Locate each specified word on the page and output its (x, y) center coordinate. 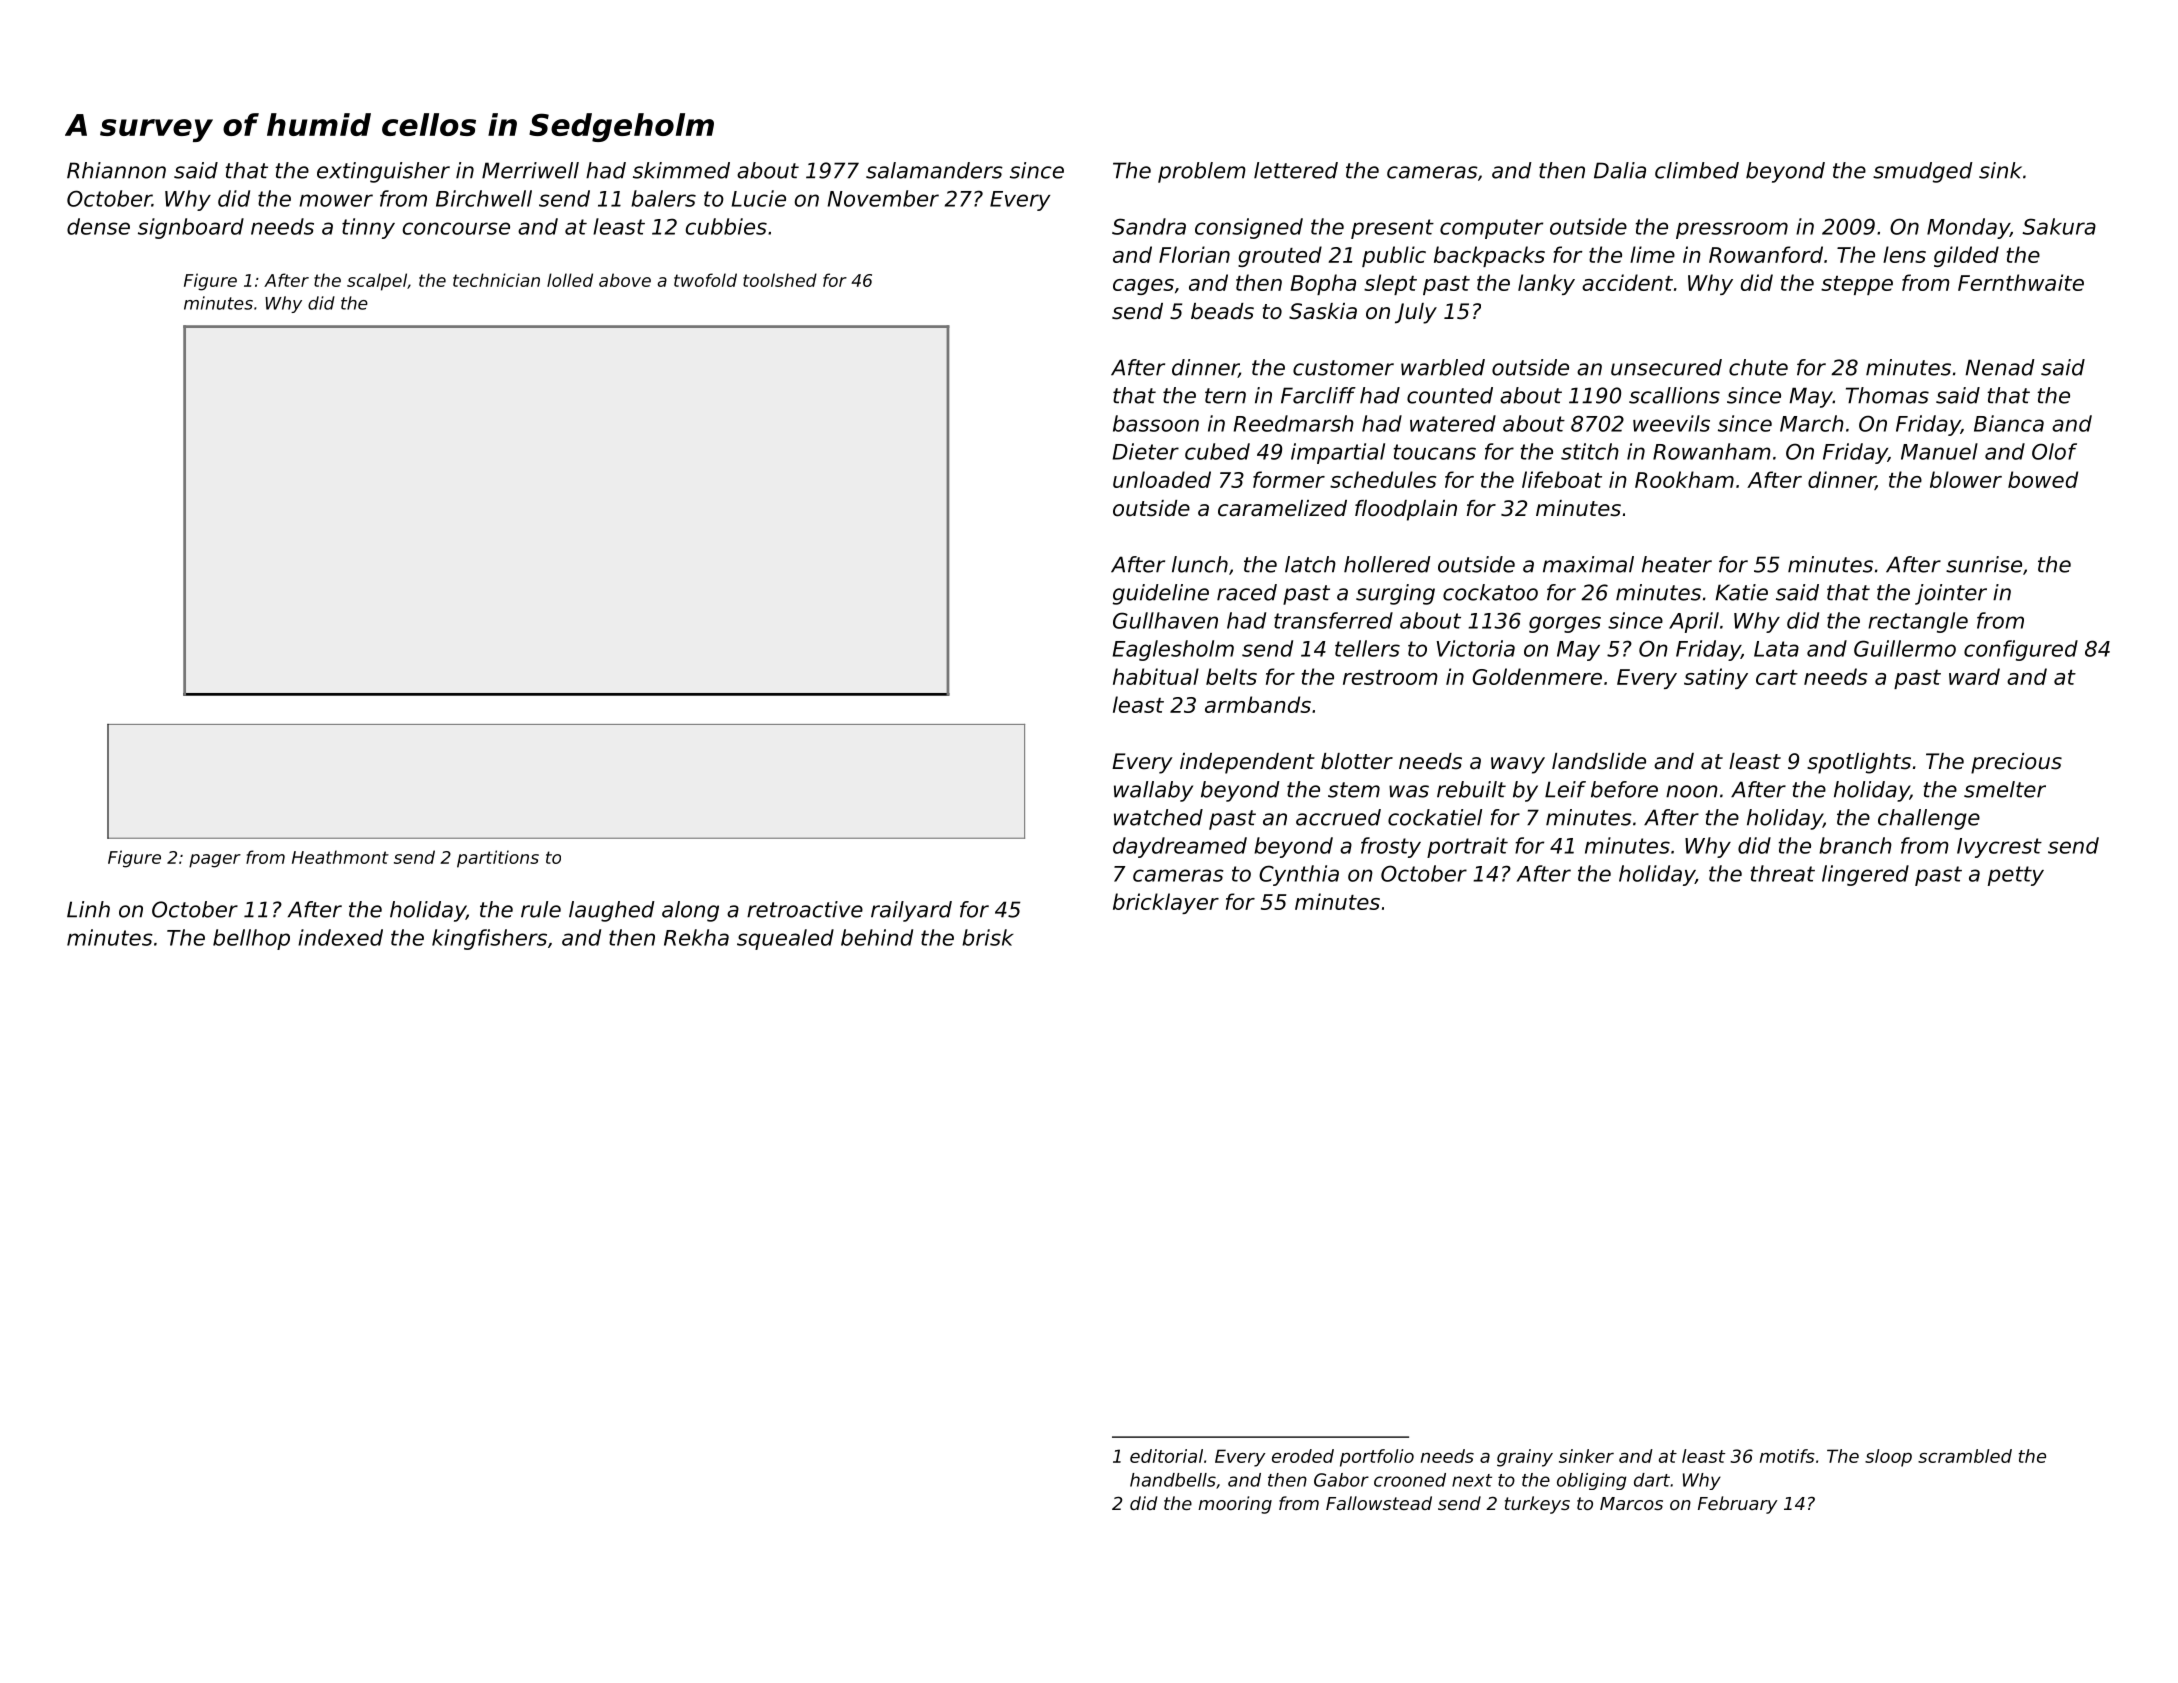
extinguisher (383, 172)
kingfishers (489, 939)
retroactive (805, 909)
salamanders (934, 170)
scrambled (1965, 1456)
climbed (1697, 170)
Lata (1776, 649)
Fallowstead (1379, 1503)
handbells (1173, 1480)
